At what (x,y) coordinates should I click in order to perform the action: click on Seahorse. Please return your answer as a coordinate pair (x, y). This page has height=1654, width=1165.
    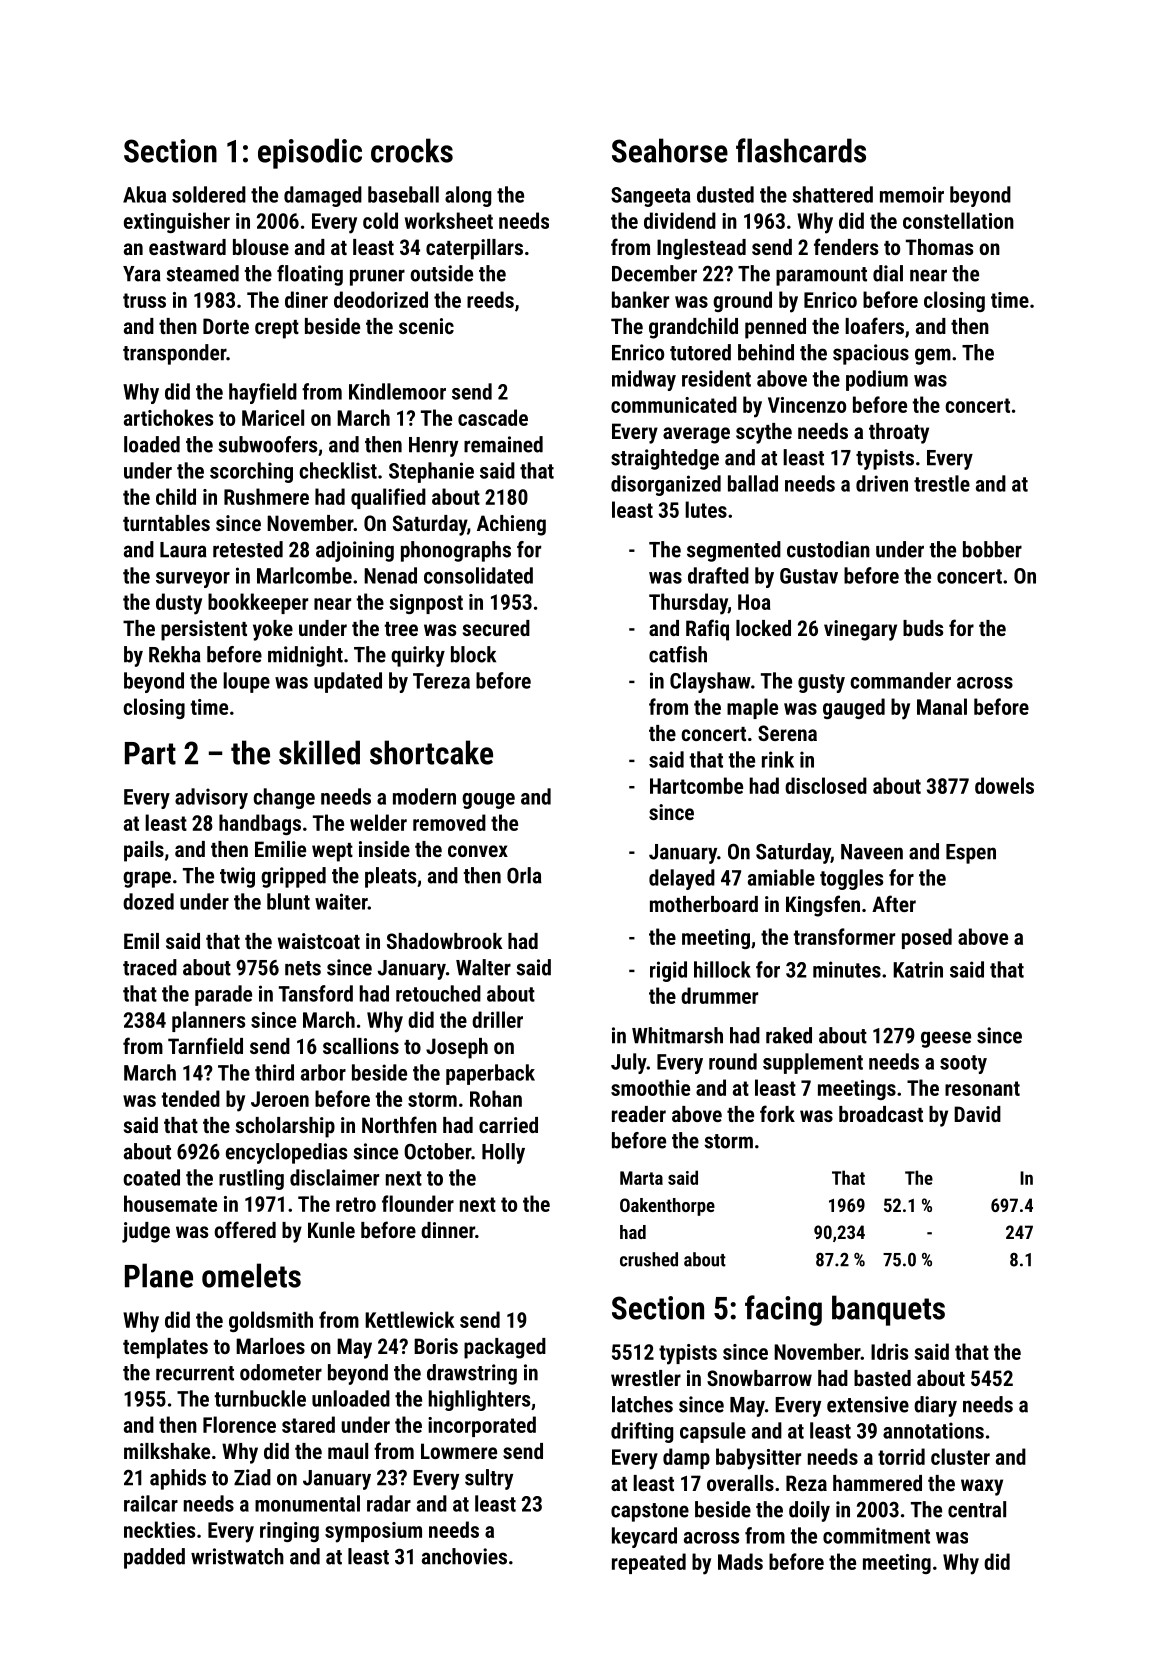
    Looking at the image, I should click on (670, 150).
